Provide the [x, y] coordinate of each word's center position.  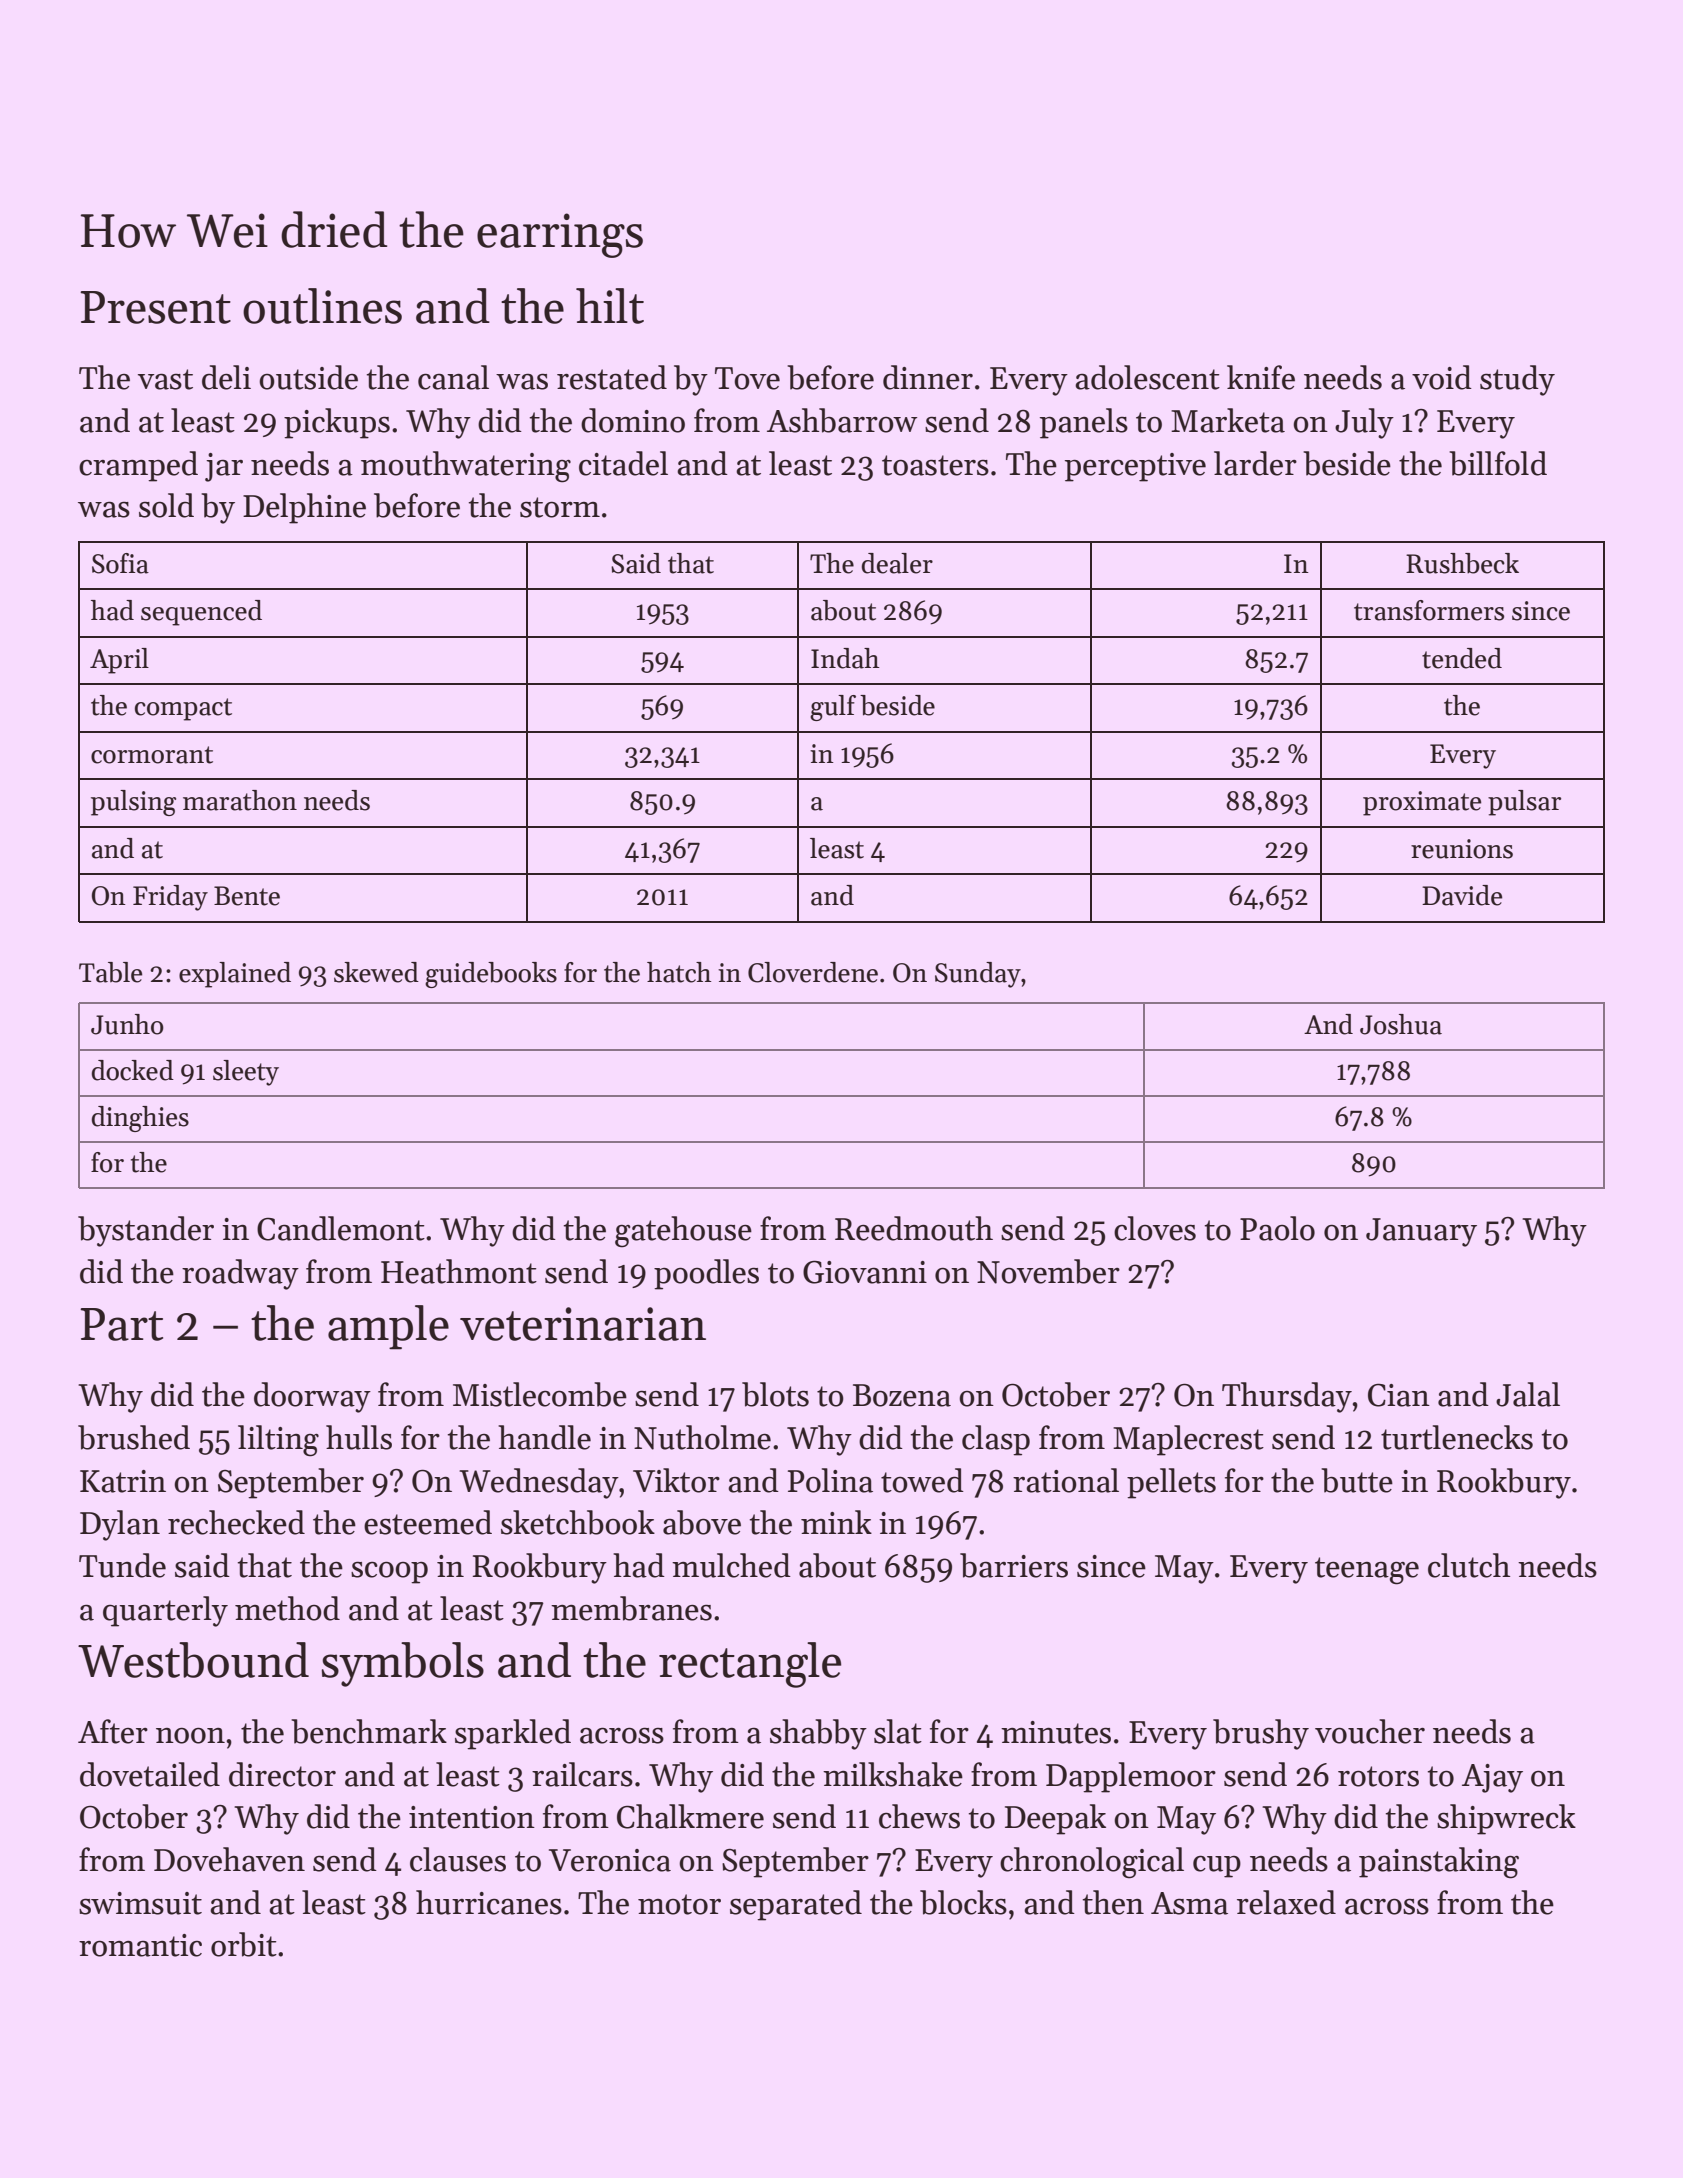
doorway [312, 1397]
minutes [1056, 1732]
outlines [322, 306]
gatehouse [683, 1232]
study [1517, 380]
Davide [1462, 895]
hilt [610, 306]
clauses [458, 1859]
